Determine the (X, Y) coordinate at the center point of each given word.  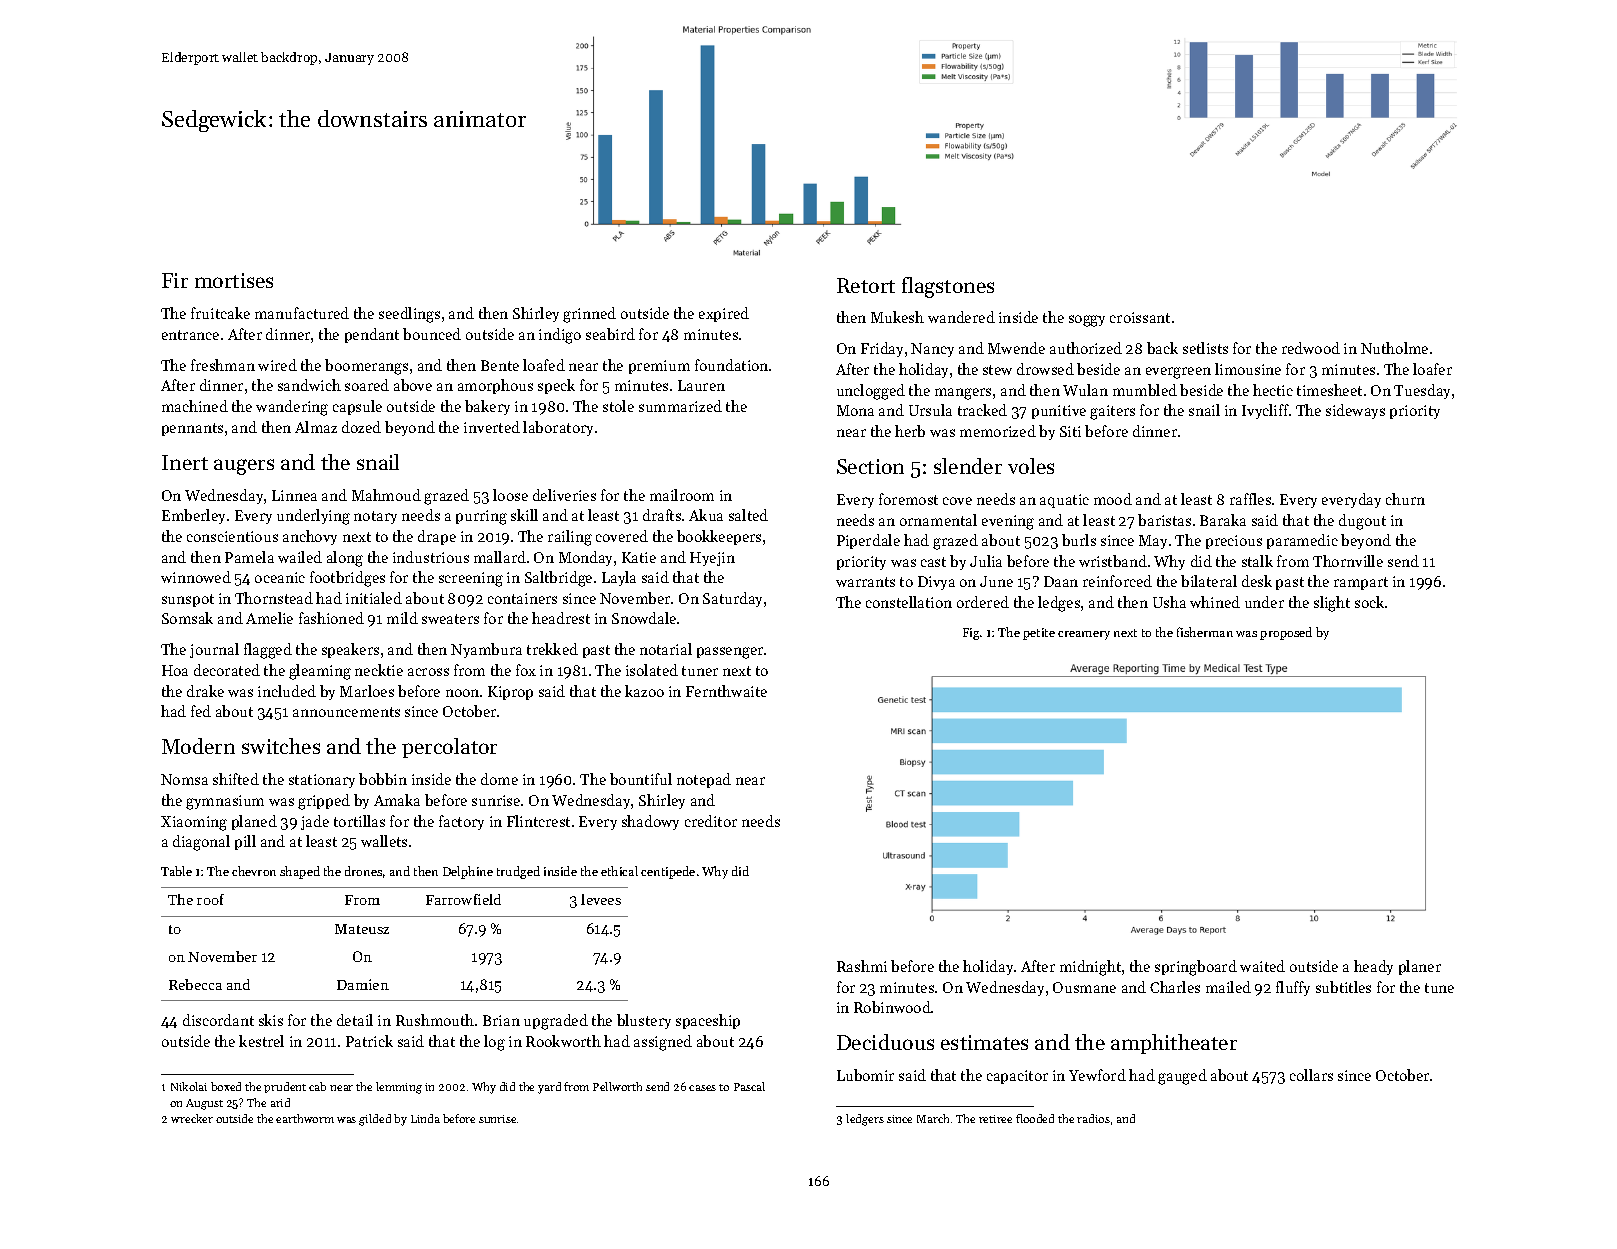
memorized (998, 431)
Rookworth (563, 1041)
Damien (363, 984)
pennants (192, 429)
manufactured (302, 313)
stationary (322, 781)
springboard (1196, 968)
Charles (1175, 987)
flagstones (948, 287)
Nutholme (1394, 348)
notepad (704, 780)
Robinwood (892, 1007)
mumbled (1145, 390)
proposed (1286, 633)
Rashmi (862, 966)
